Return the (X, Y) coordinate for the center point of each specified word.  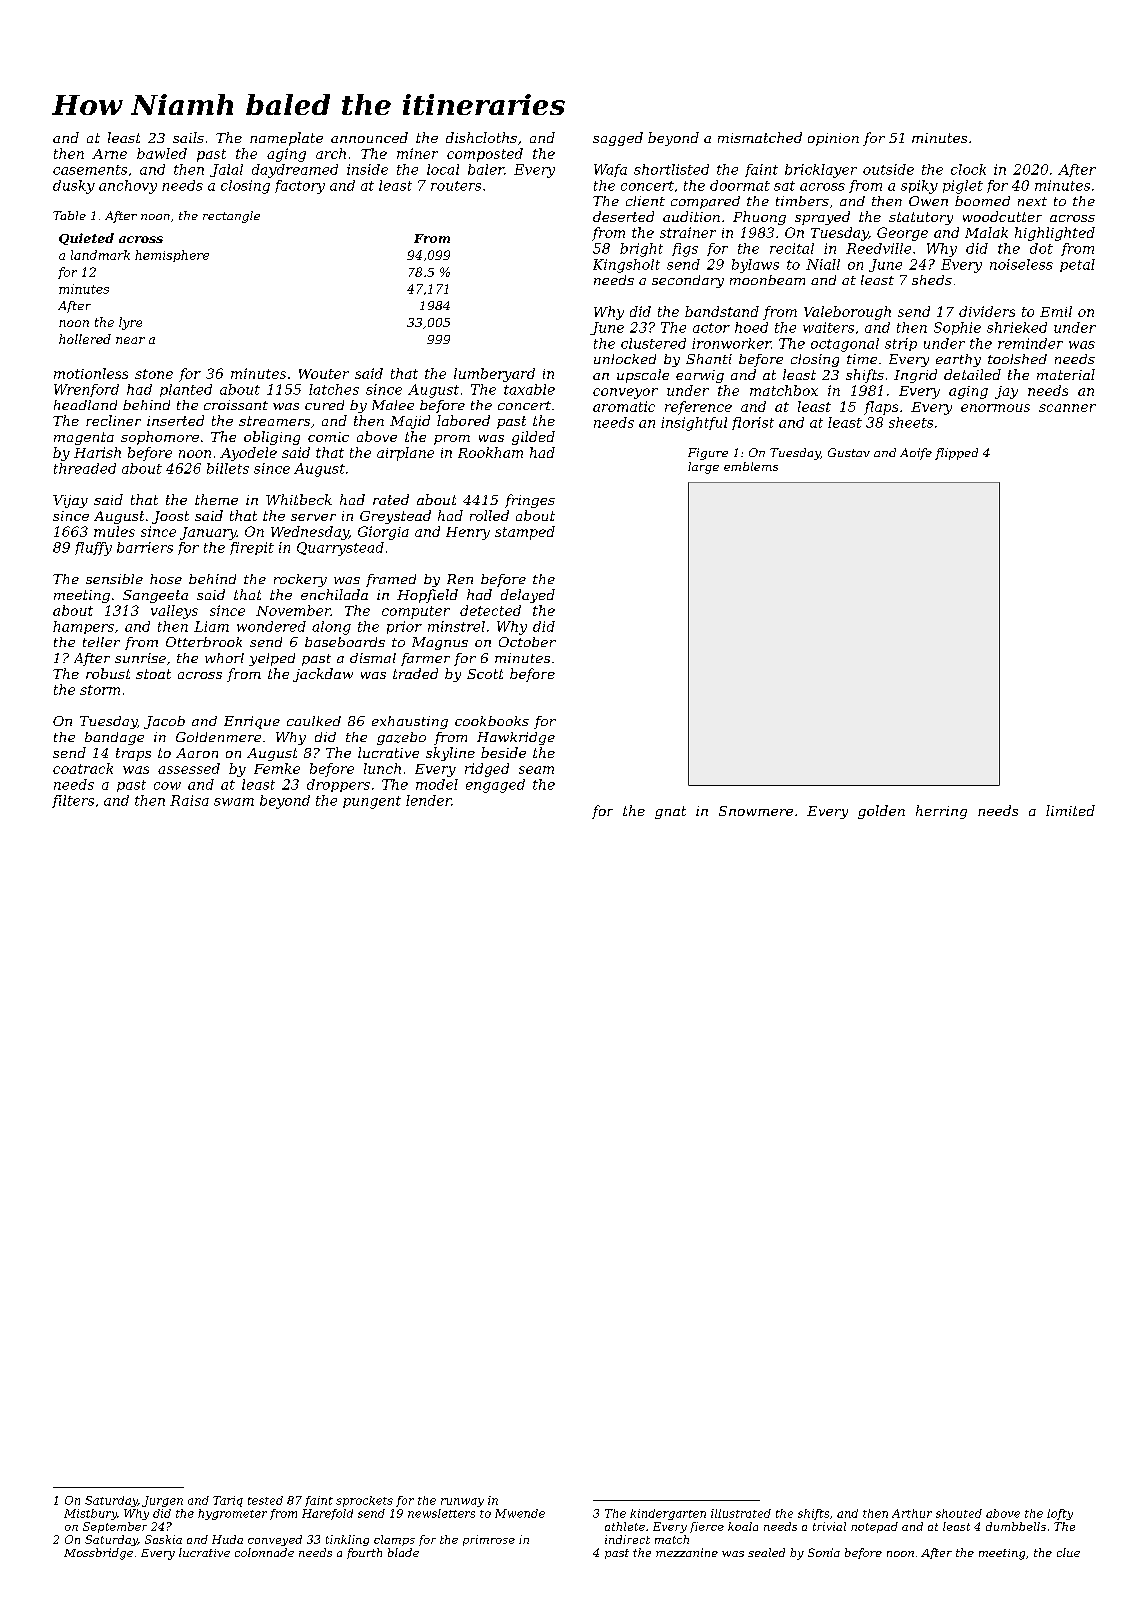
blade (403, 1552)
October (527, 642)
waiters (828, 327)
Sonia (824, 1552)
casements (90, 170)
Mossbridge (98, 1554)
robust (108, 673)
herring (941, 812)
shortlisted (671, 169)
